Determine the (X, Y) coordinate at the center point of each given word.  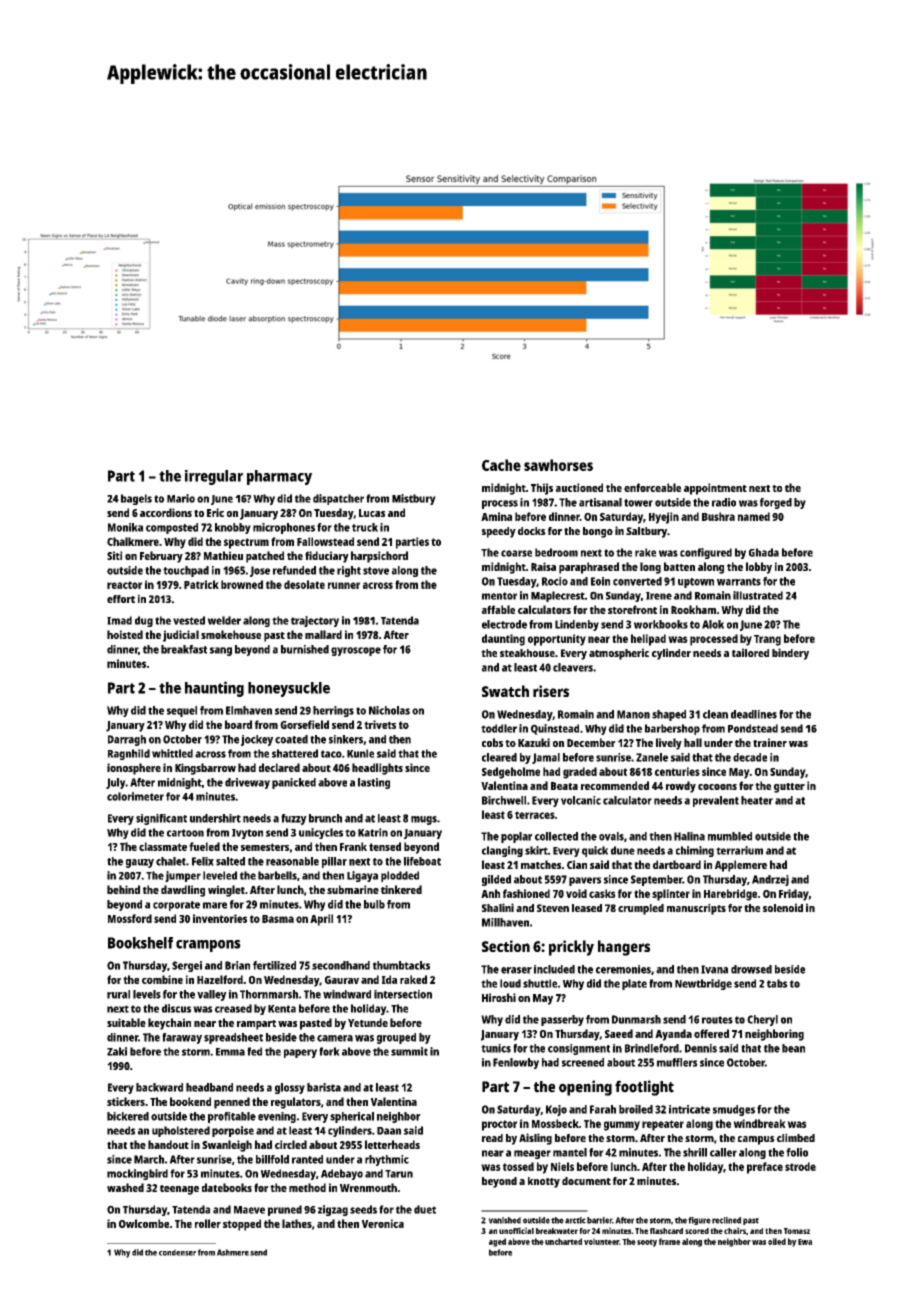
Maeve (249, 1210)
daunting (503, 640)
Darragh (127, 740)
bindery (790, 654)
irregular (214, 477)
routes (717, 1020)
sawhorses (558, 465)
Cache (501, 465)
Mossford (130, 918)
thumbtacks (401, 965)
